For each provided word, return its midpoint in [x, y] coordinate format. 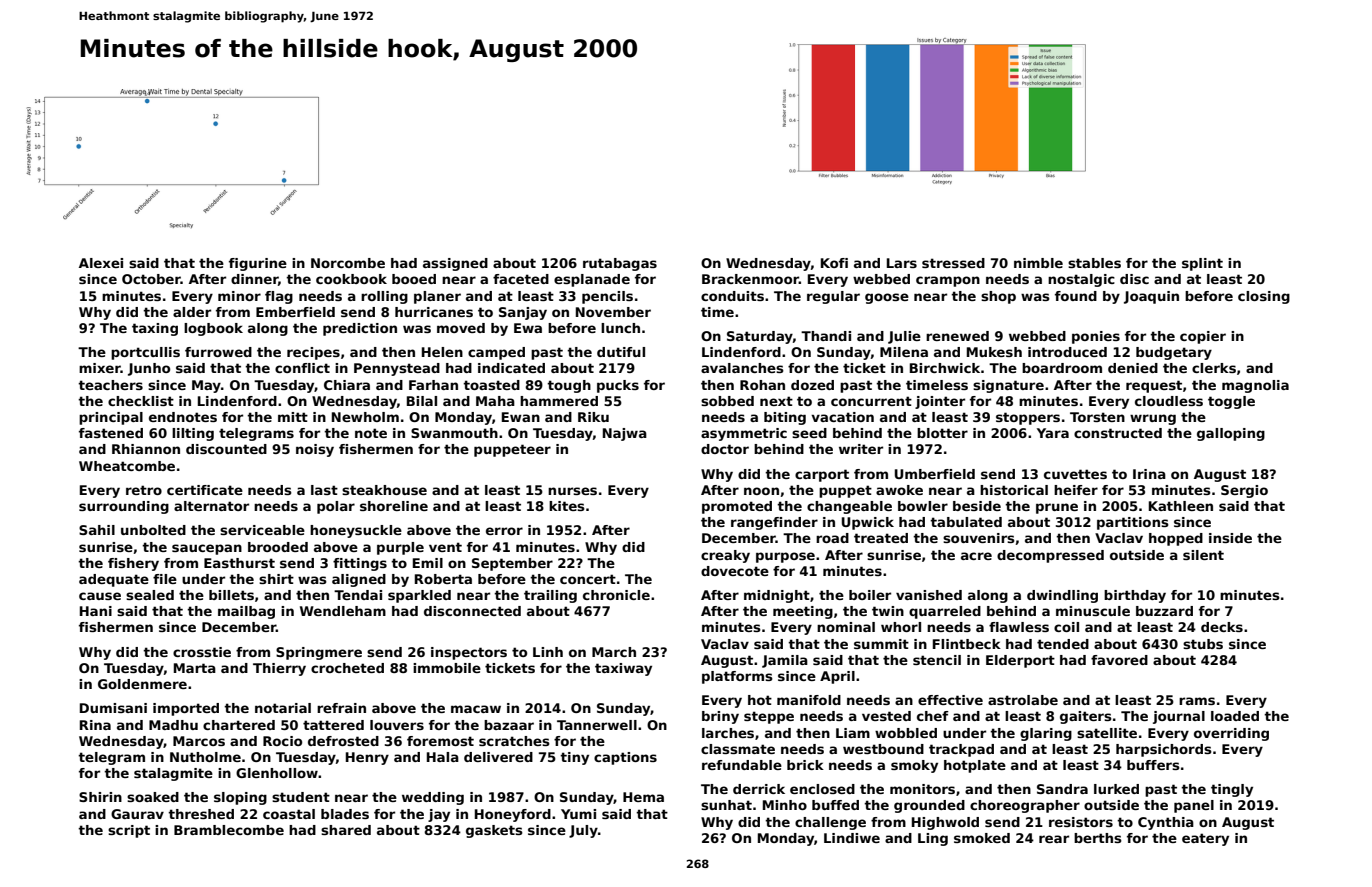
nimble [1038, 263]
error [504, 531]
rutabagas [620, 264]
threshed [201, 814]
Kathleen [1181, 506]
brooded [278, 547]
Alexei [101, 263]
